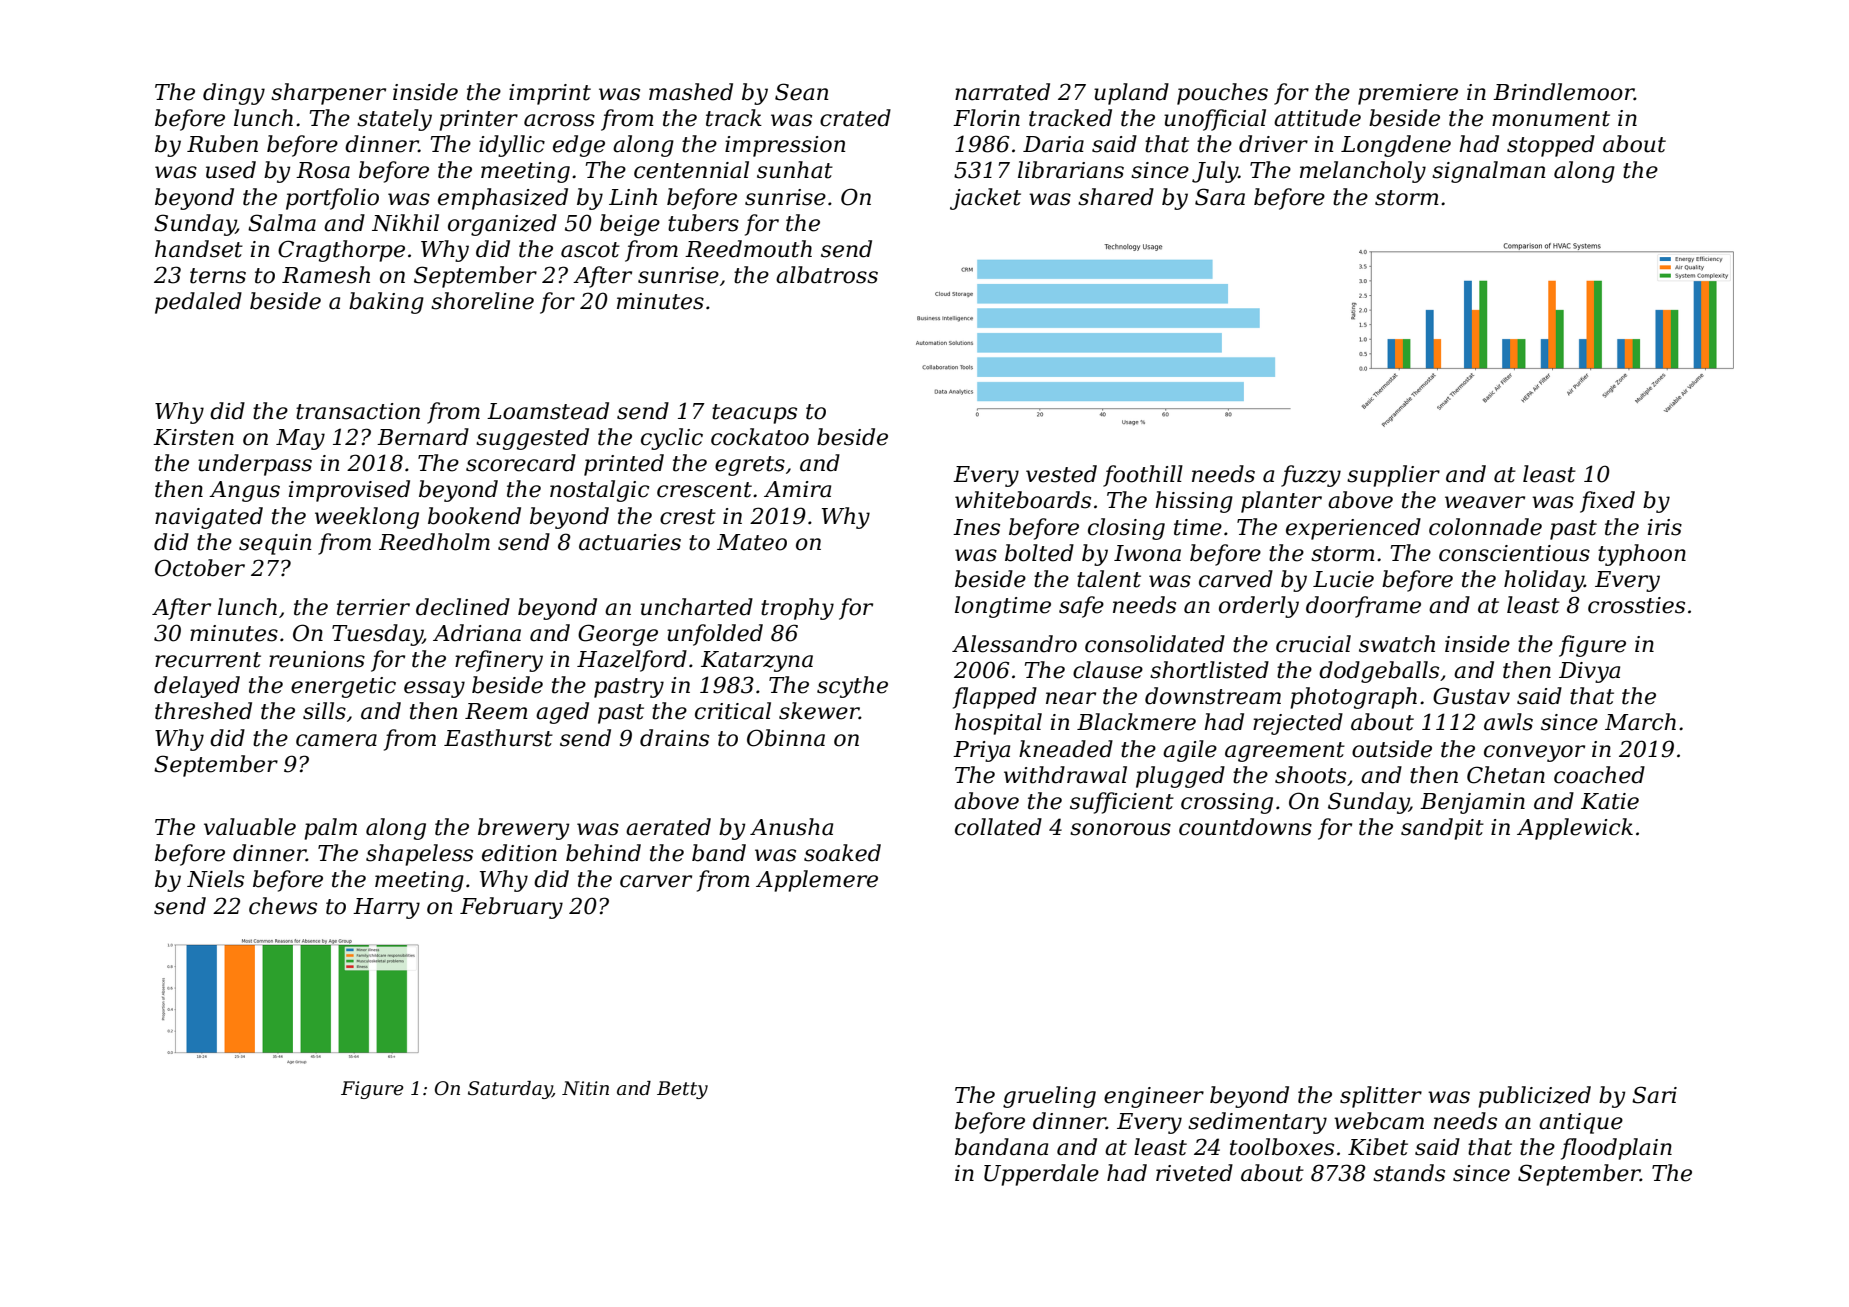 The image size is (1849, 1307). I want to click on photograph, so click(1353, 698).
